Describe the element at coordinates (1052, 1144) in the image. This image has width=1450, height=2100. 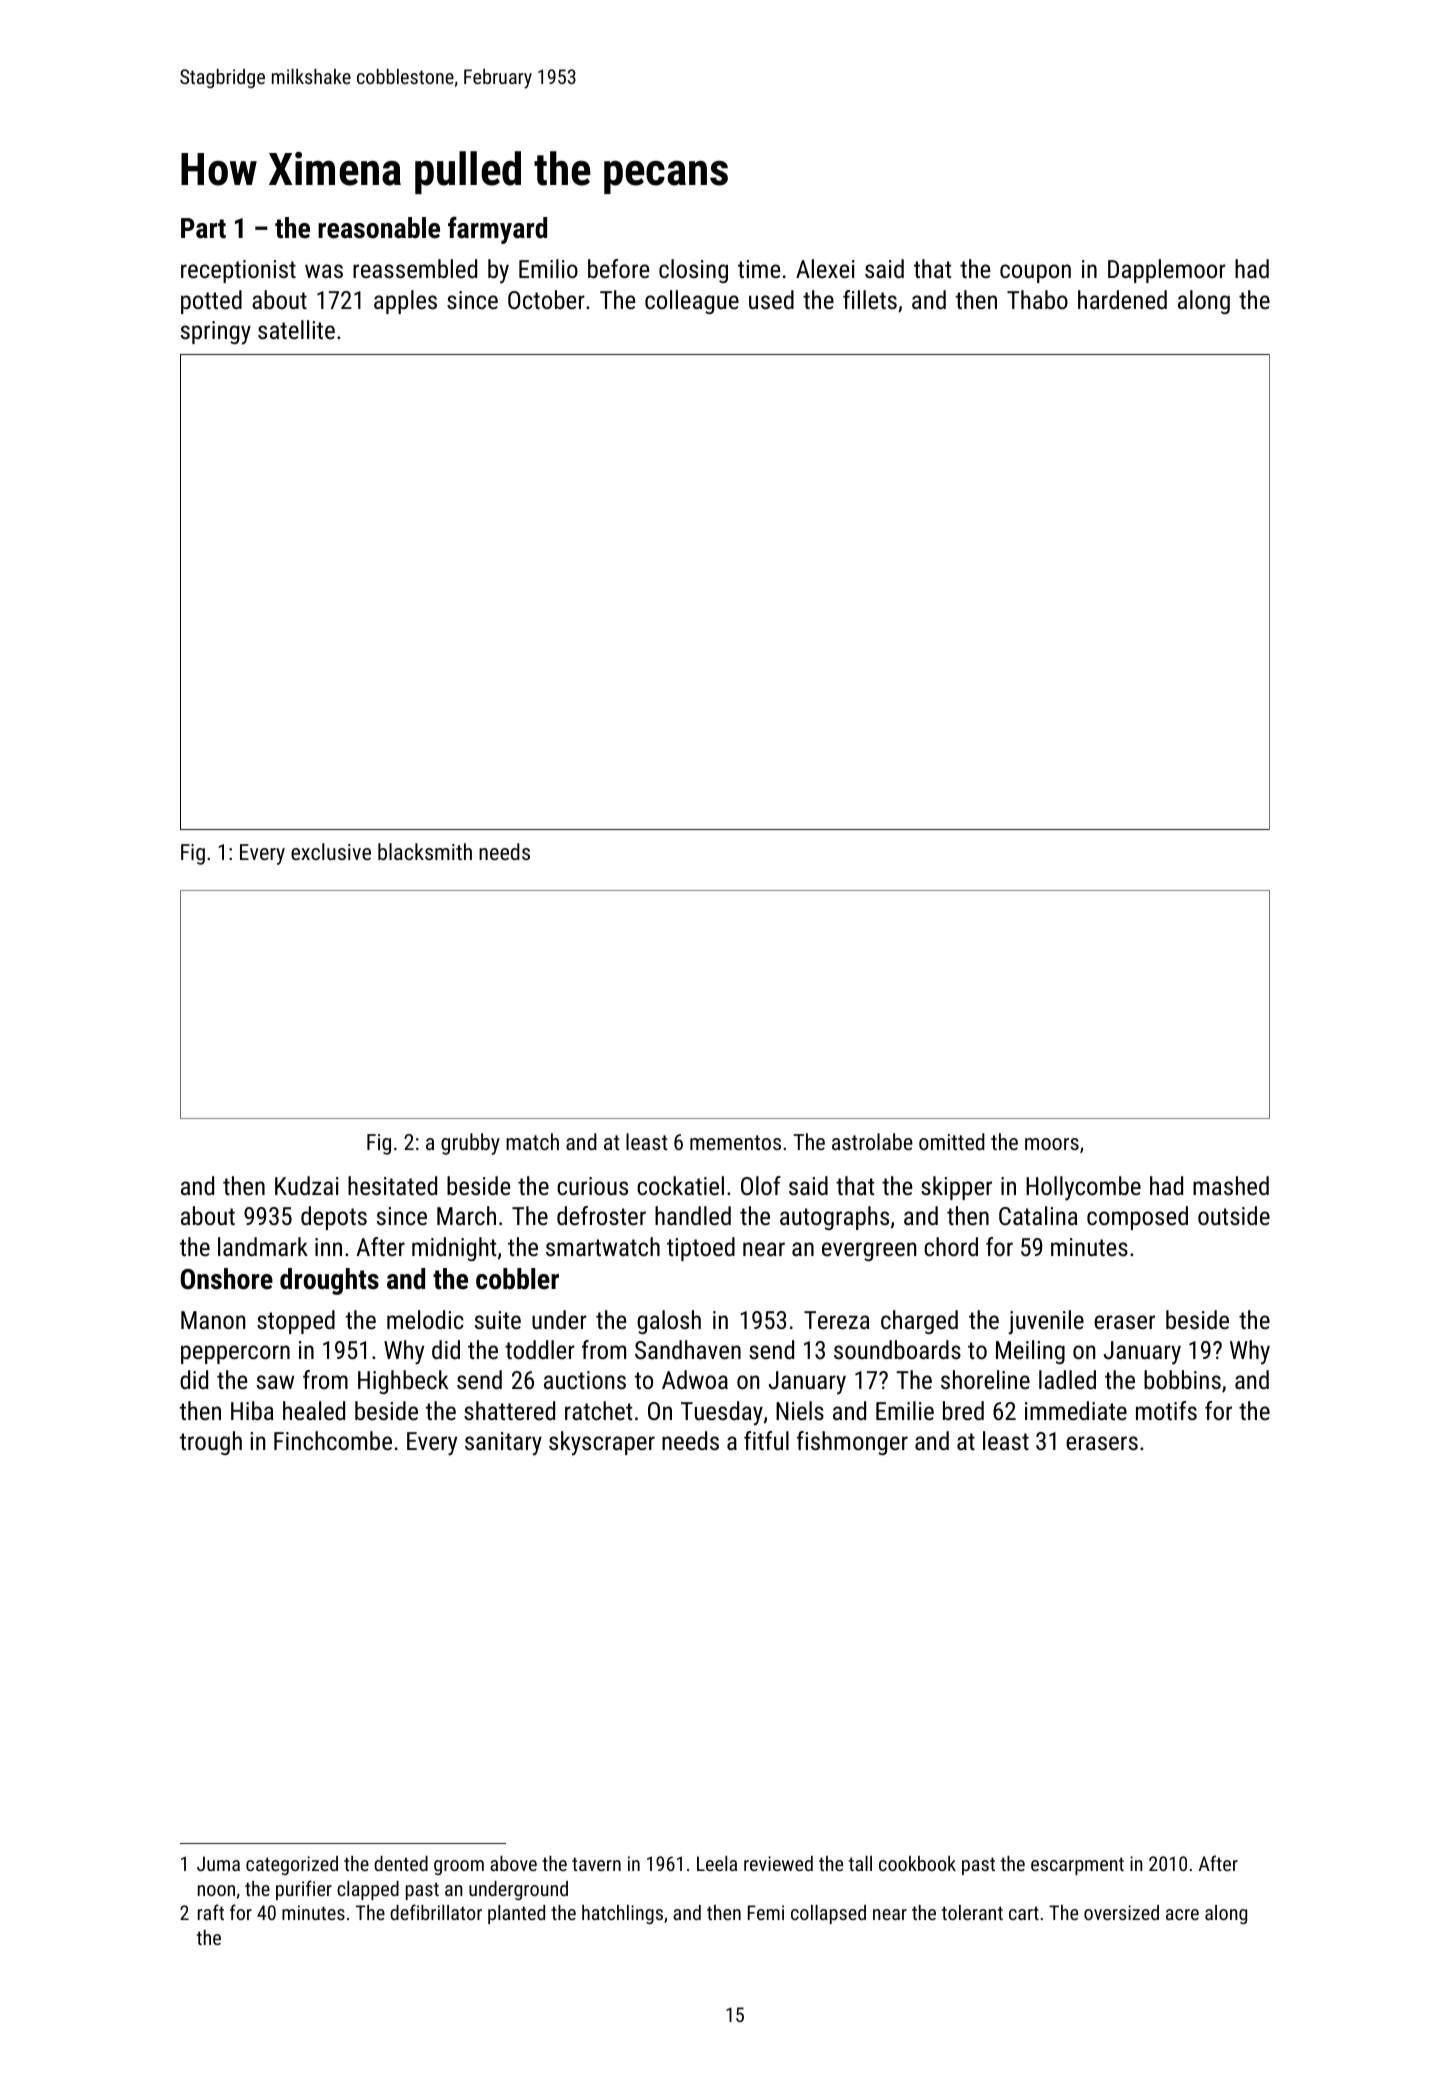
I see `moors` at that location.
